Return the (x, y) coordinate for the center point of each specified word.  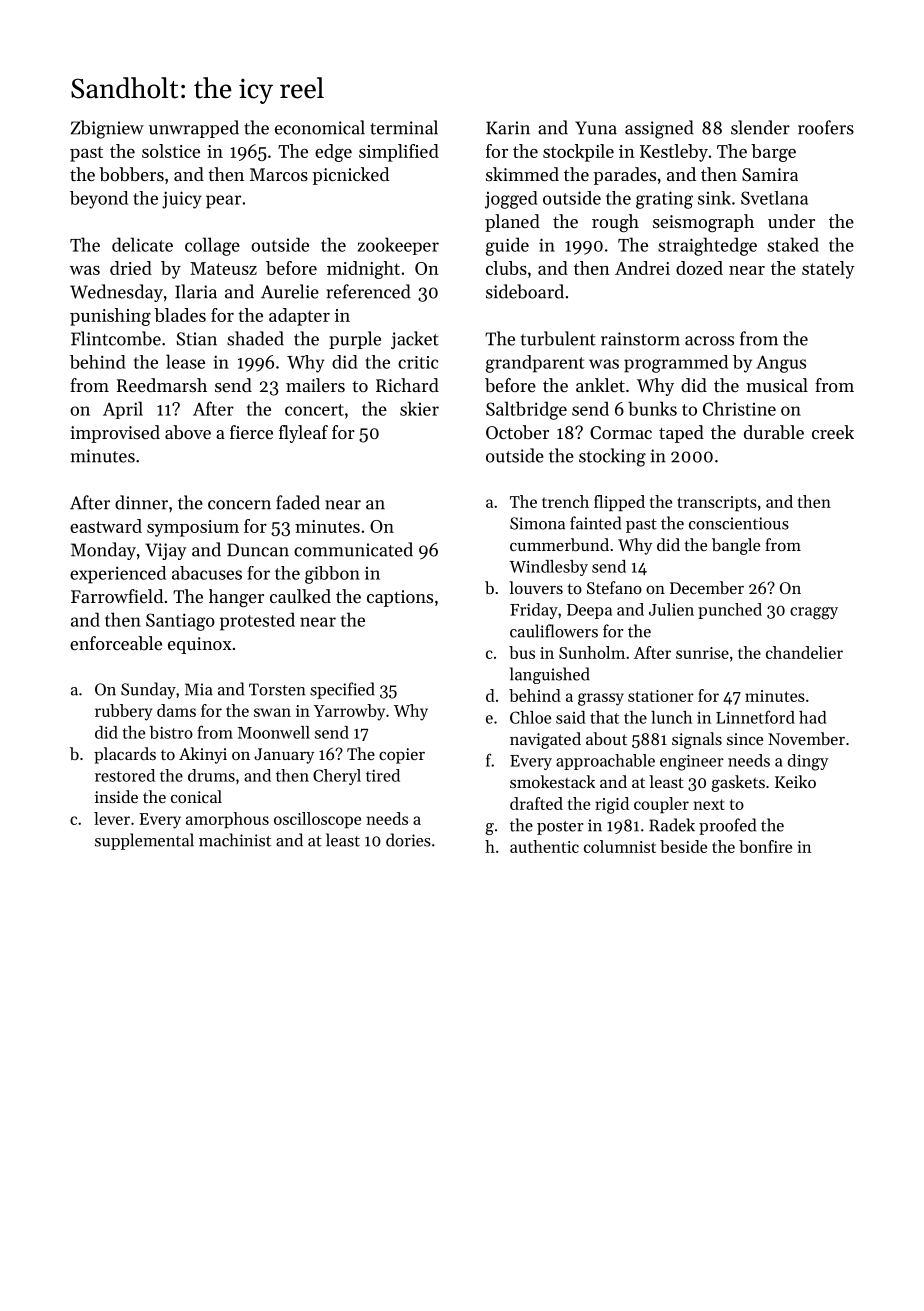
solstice (171, 151)
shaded (255, 338)
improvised (115, 434)
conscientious (739, 523)
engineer (692, 762)
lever (112, 818)
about (606, 738)
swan (272, 712)
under (791, 221)
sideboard (525, 291)
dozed (699, 268)
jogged (511, 200)
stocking (612, 457)
